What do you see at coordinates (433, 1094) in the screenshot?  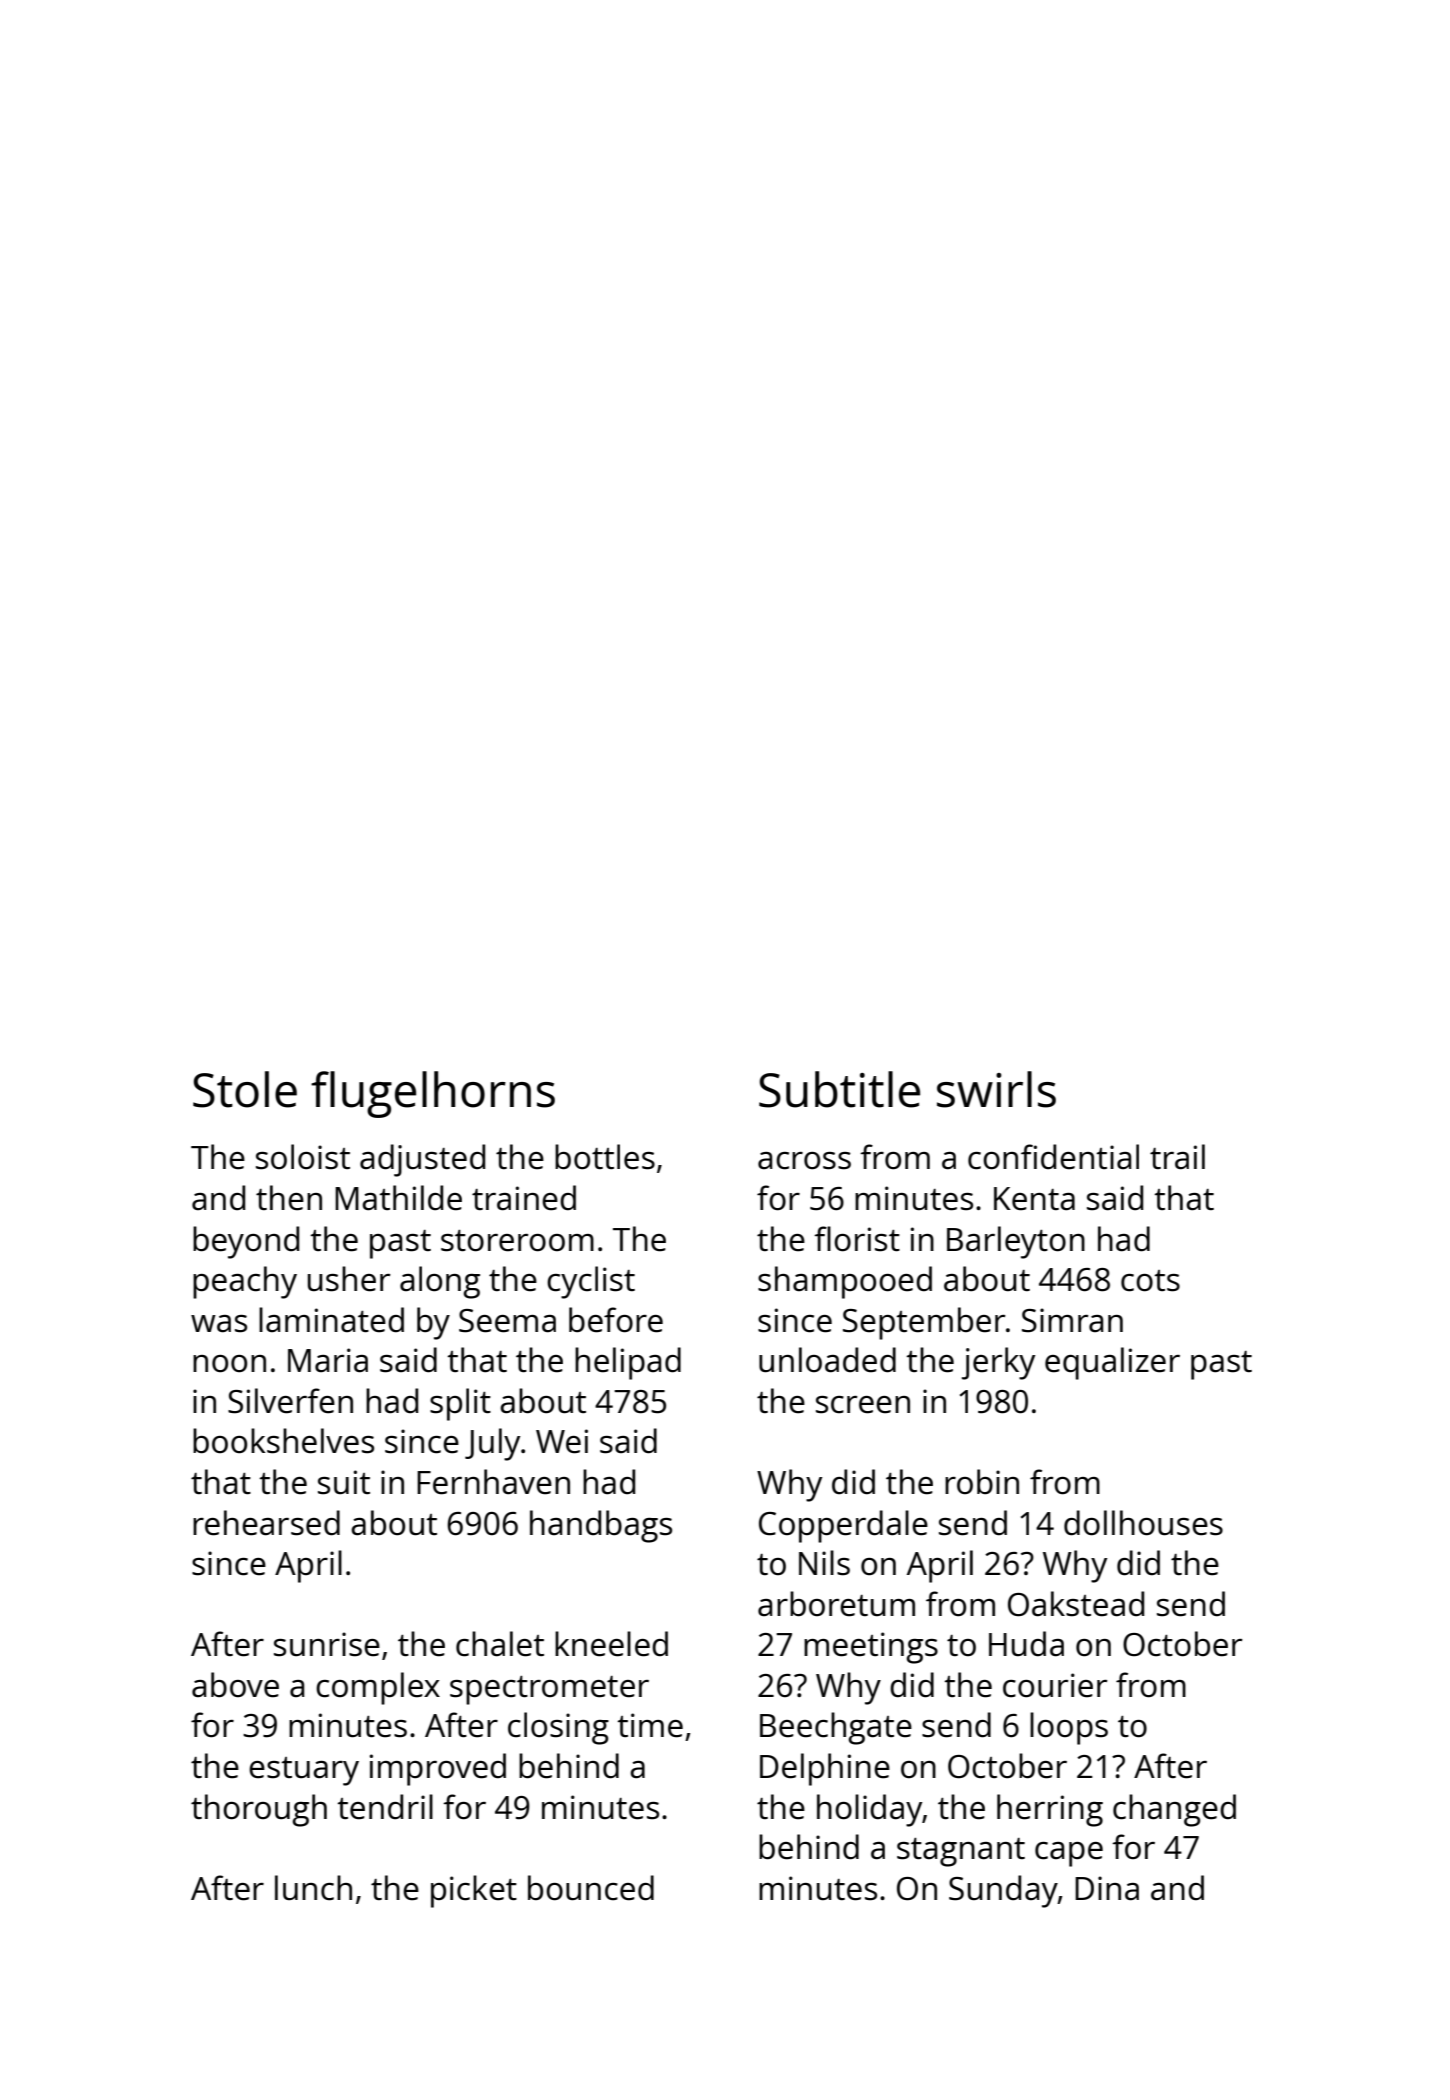 I see `flugelhorns` at bounding box center [433, 1094].
